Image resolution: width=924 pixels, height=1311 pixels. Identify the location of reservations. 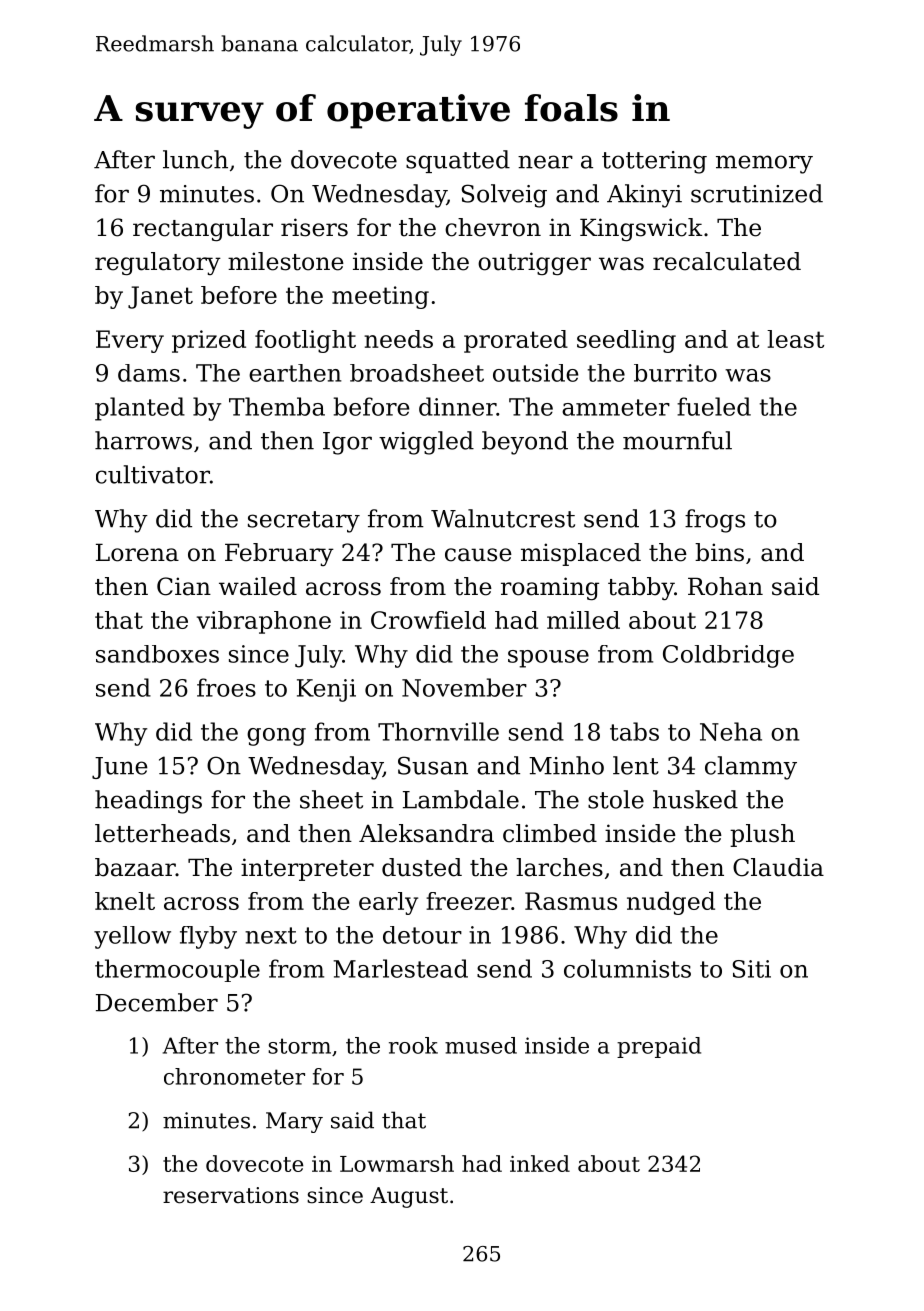
(231, 1195).
